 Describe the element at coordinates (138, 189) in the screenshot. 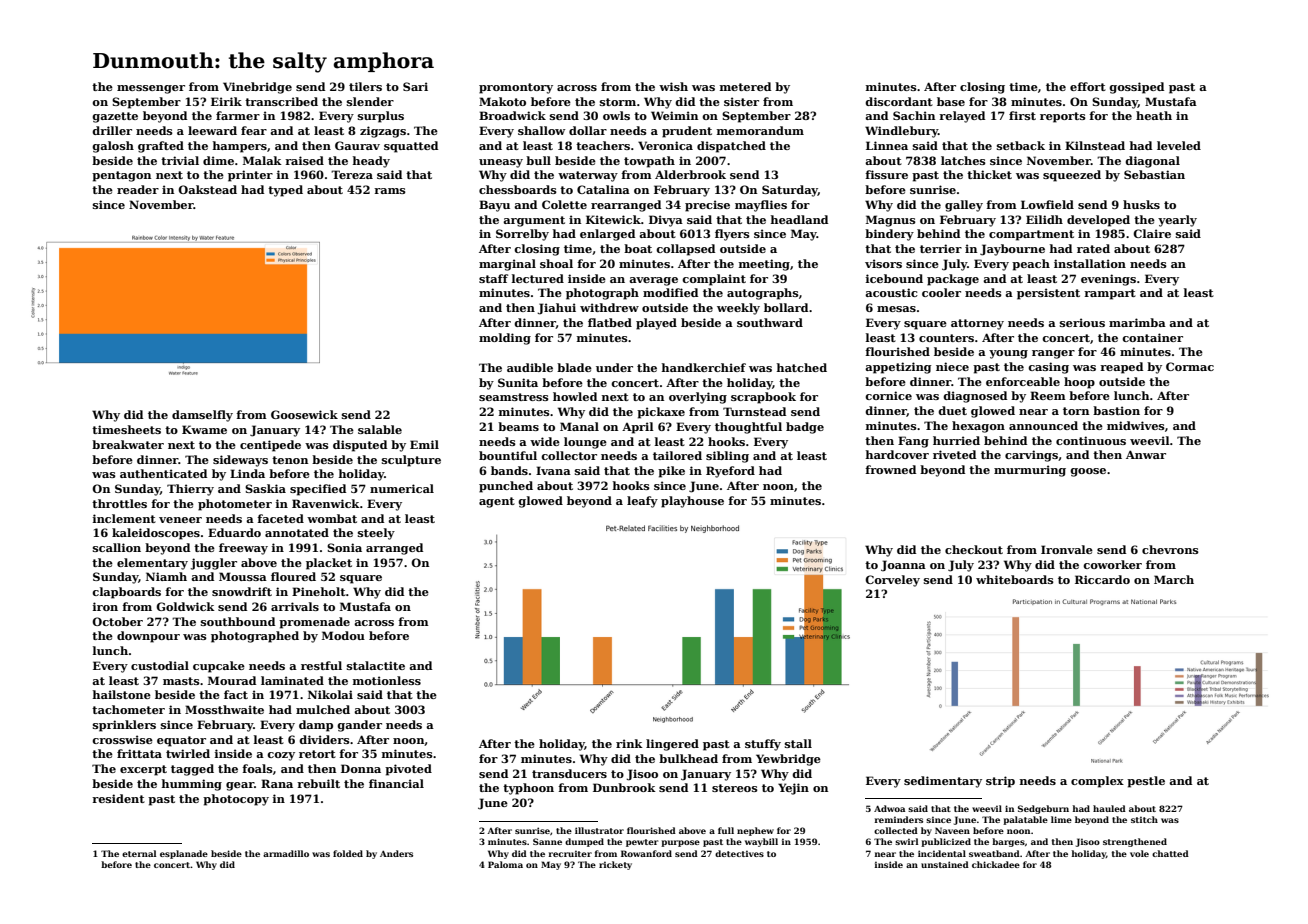

I see `reader` at that location.
